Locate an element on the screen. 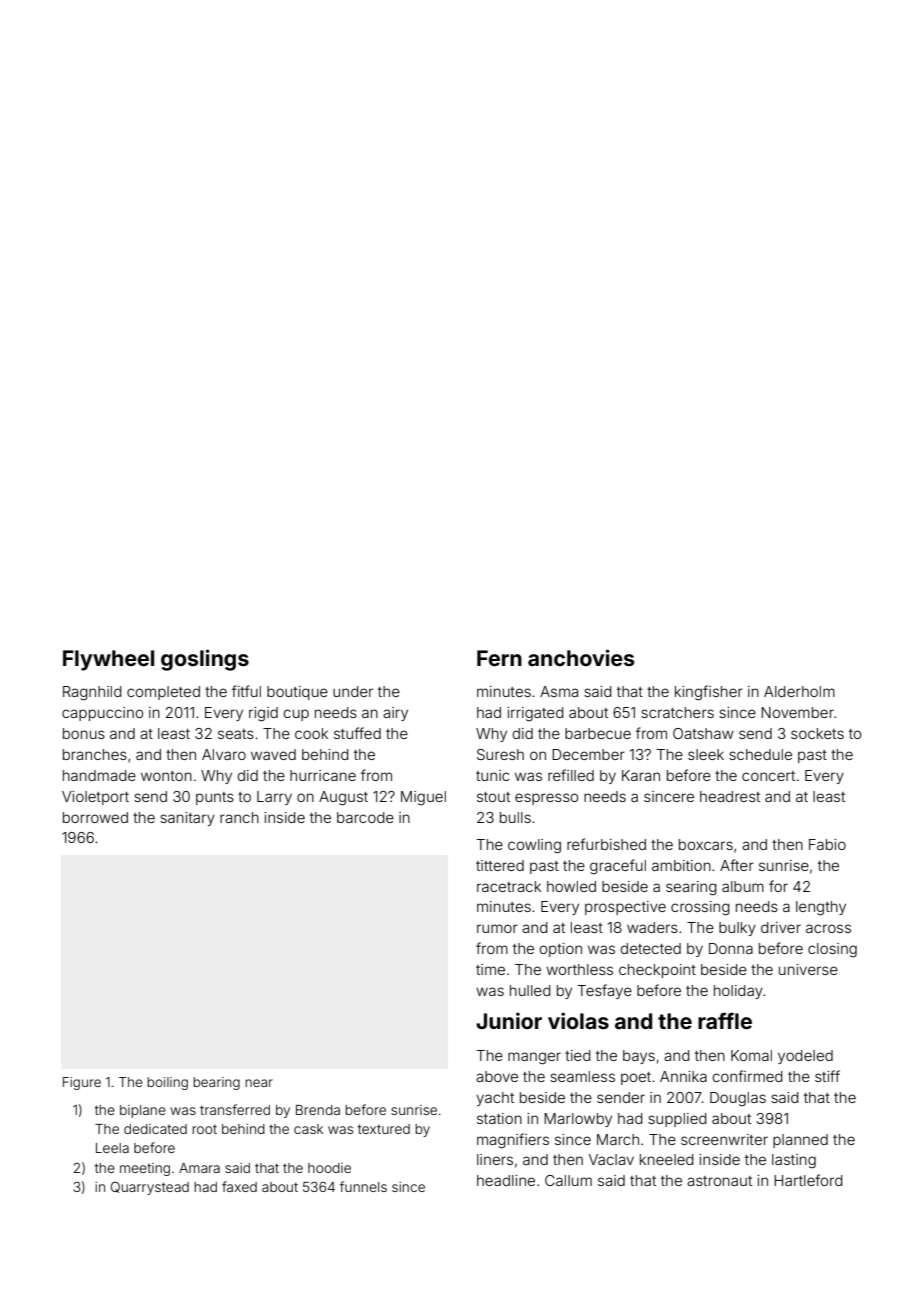 Image resolution: width=924 pixels, height=1308 pixels. sanitary is located at coordinates (187, 819).
